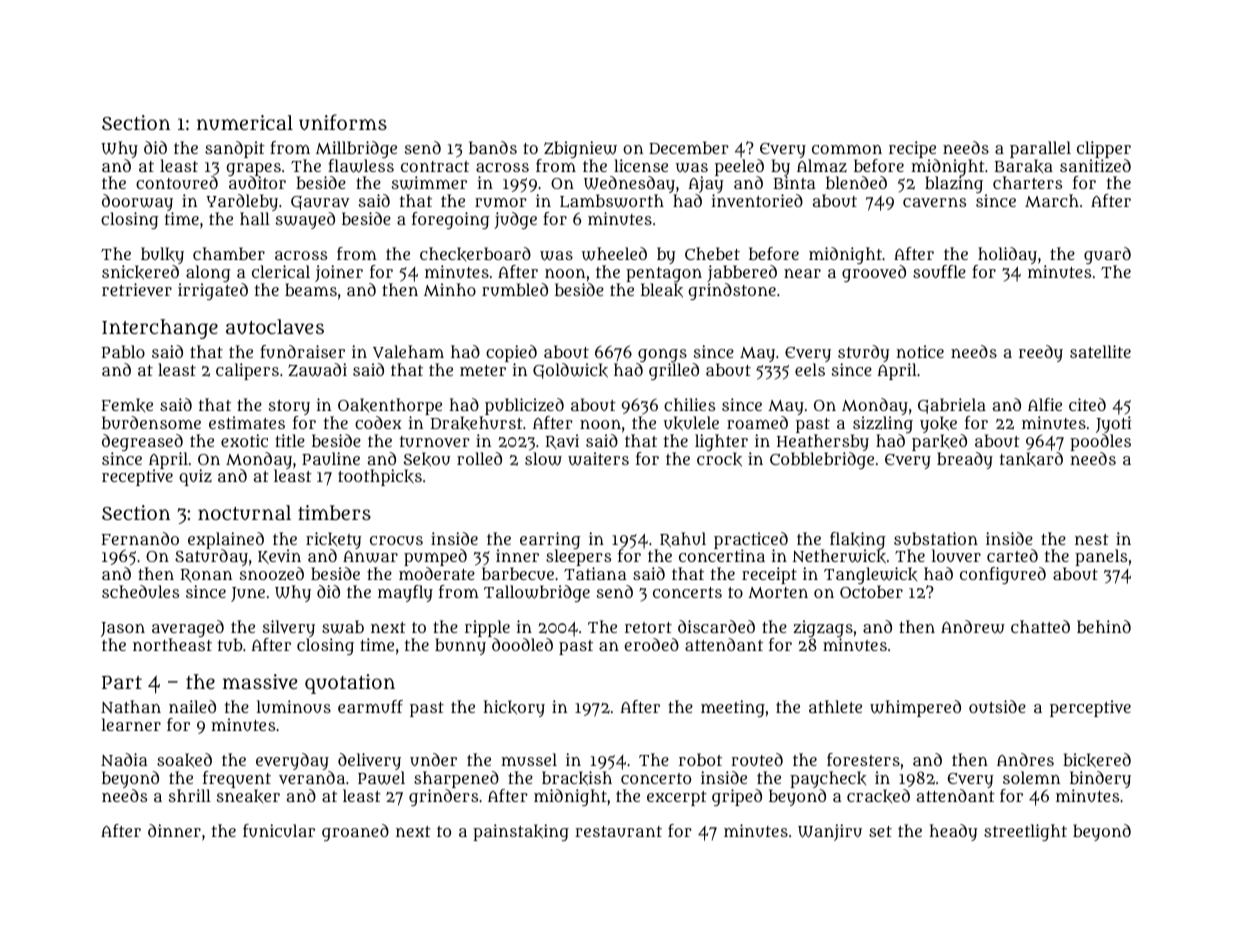  Describe the element at coordinates (279, 830) in the screenshot. I see `funicular` at that location.
